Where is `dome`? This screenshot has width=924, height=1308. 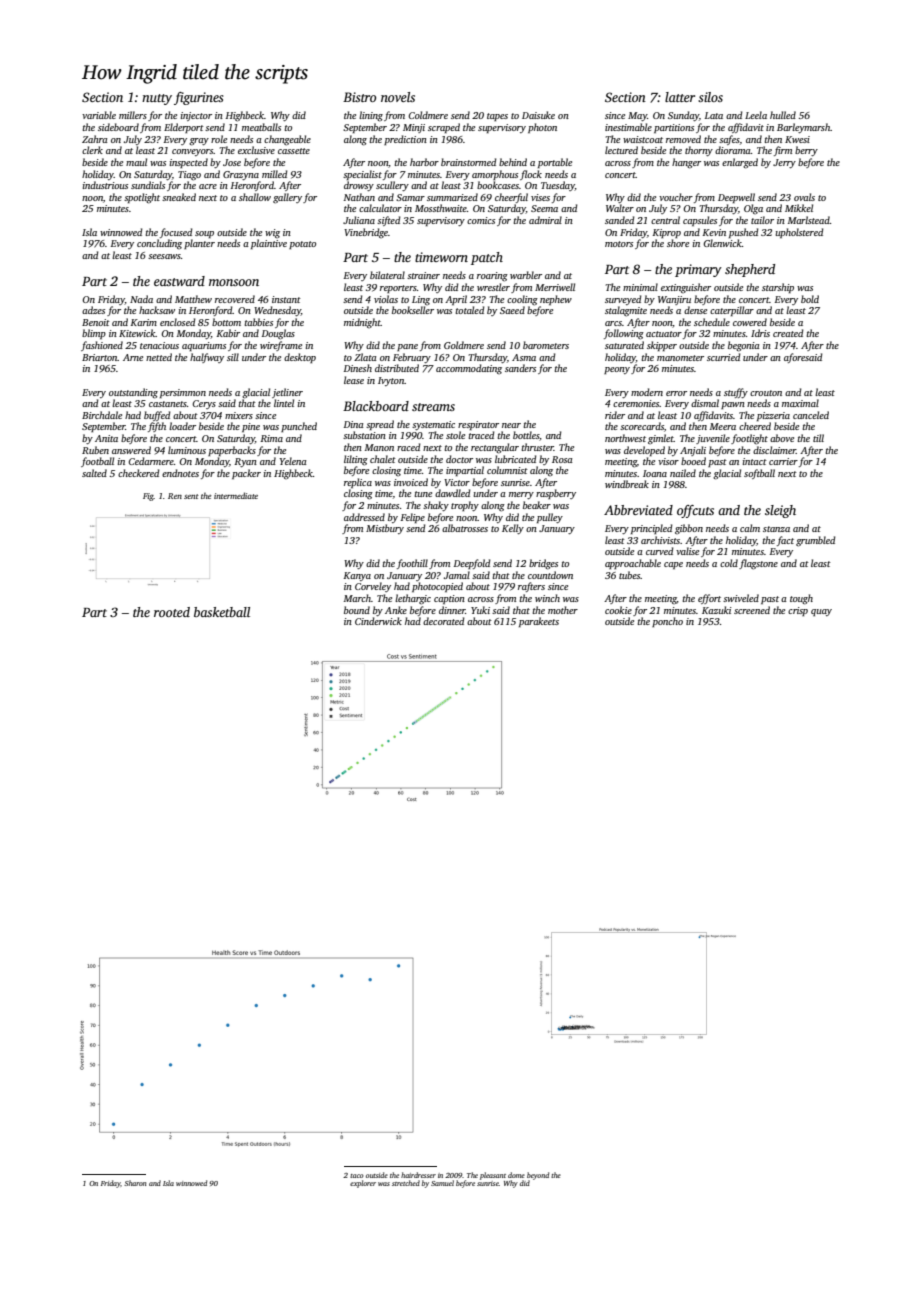
dome is located at coordinates (516, 1175).
